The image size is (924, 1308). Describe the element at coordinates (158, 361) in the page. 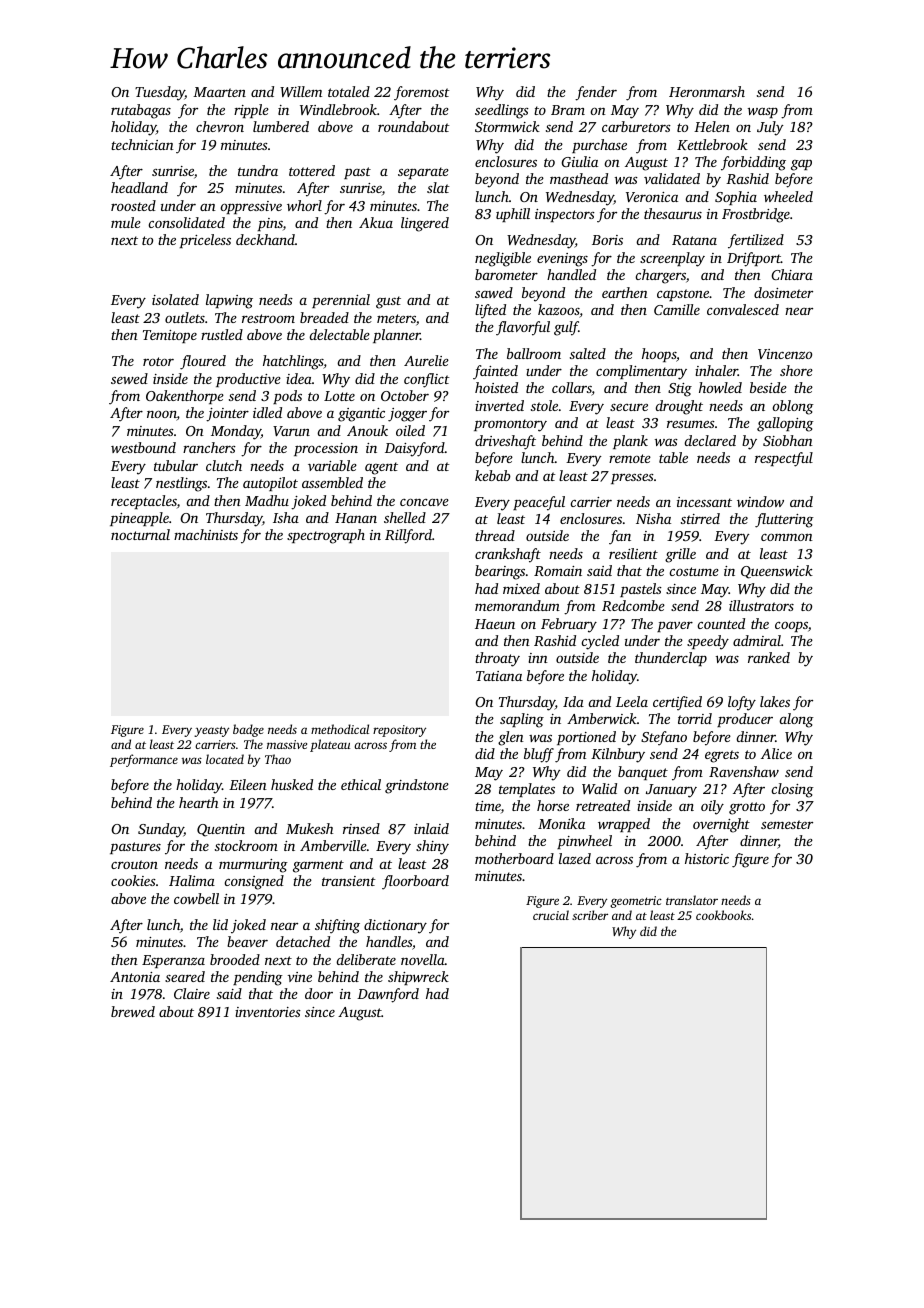

I see `rotor` at that location.
